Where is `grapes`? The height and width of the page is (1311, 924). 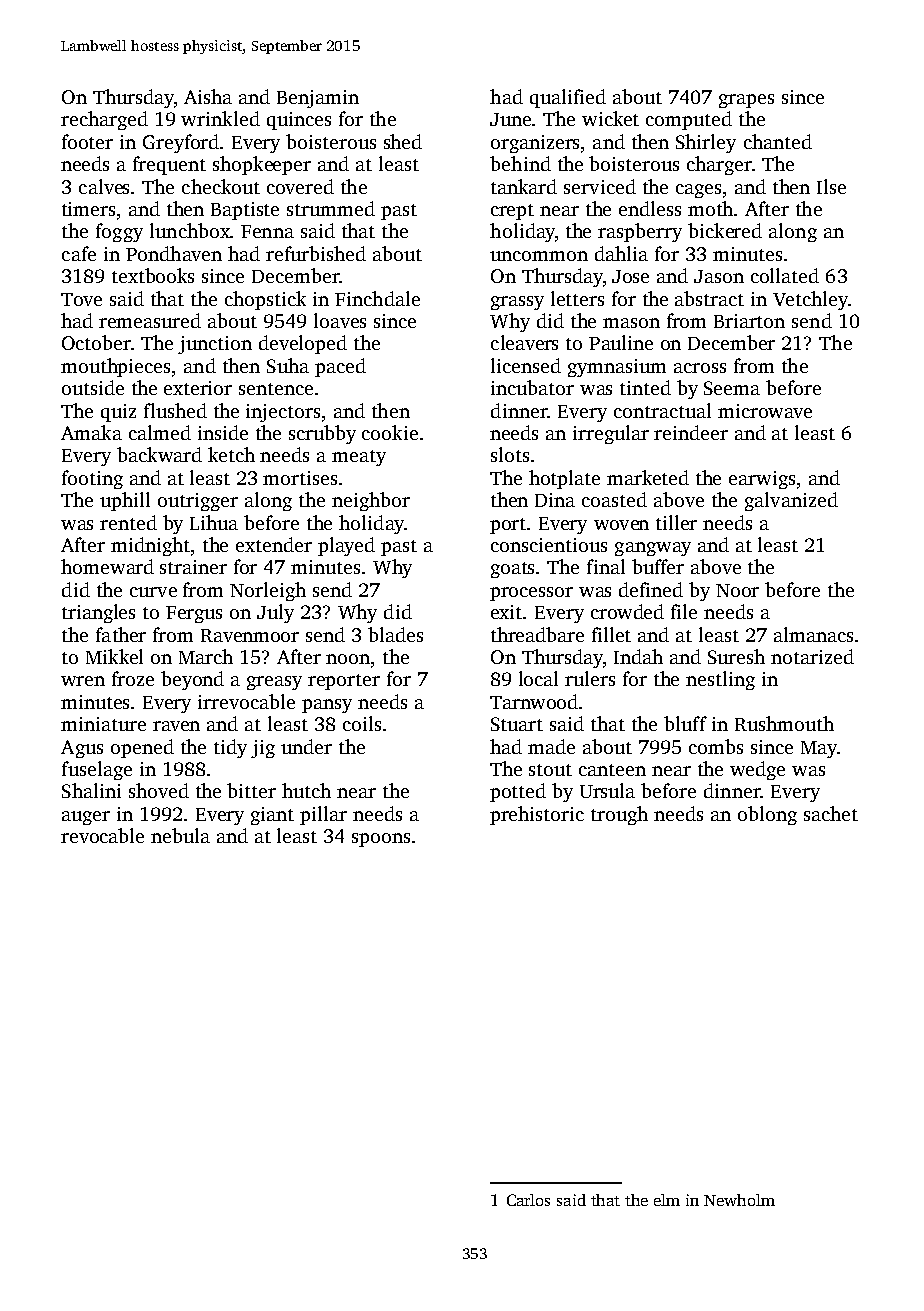 grapes is located at coordinates (746, 101).
